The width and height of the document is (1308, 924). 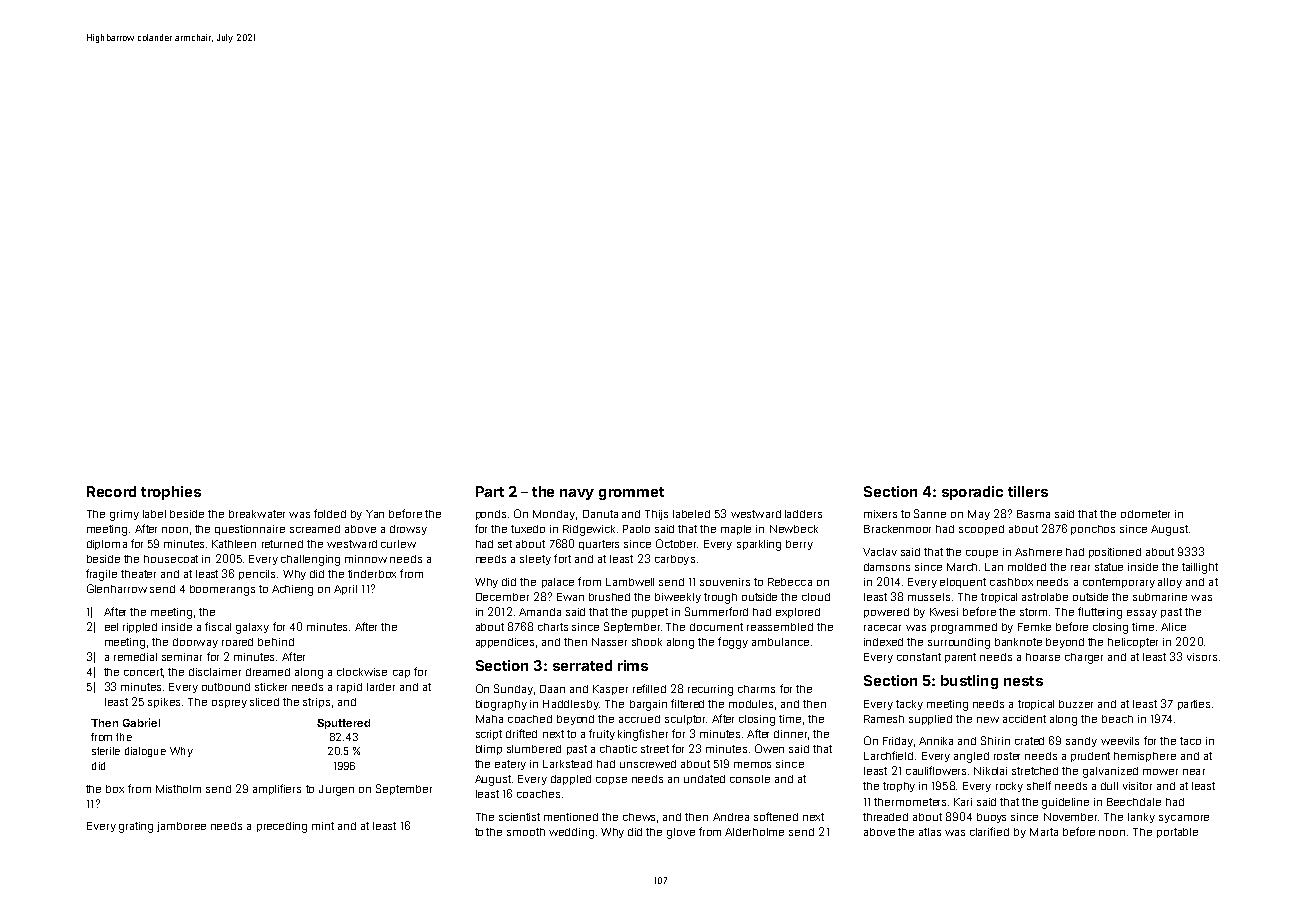 What do you see at coordinates (250, 530) in the document?
I see `questionnaire` at bounding box center [250, 530].
